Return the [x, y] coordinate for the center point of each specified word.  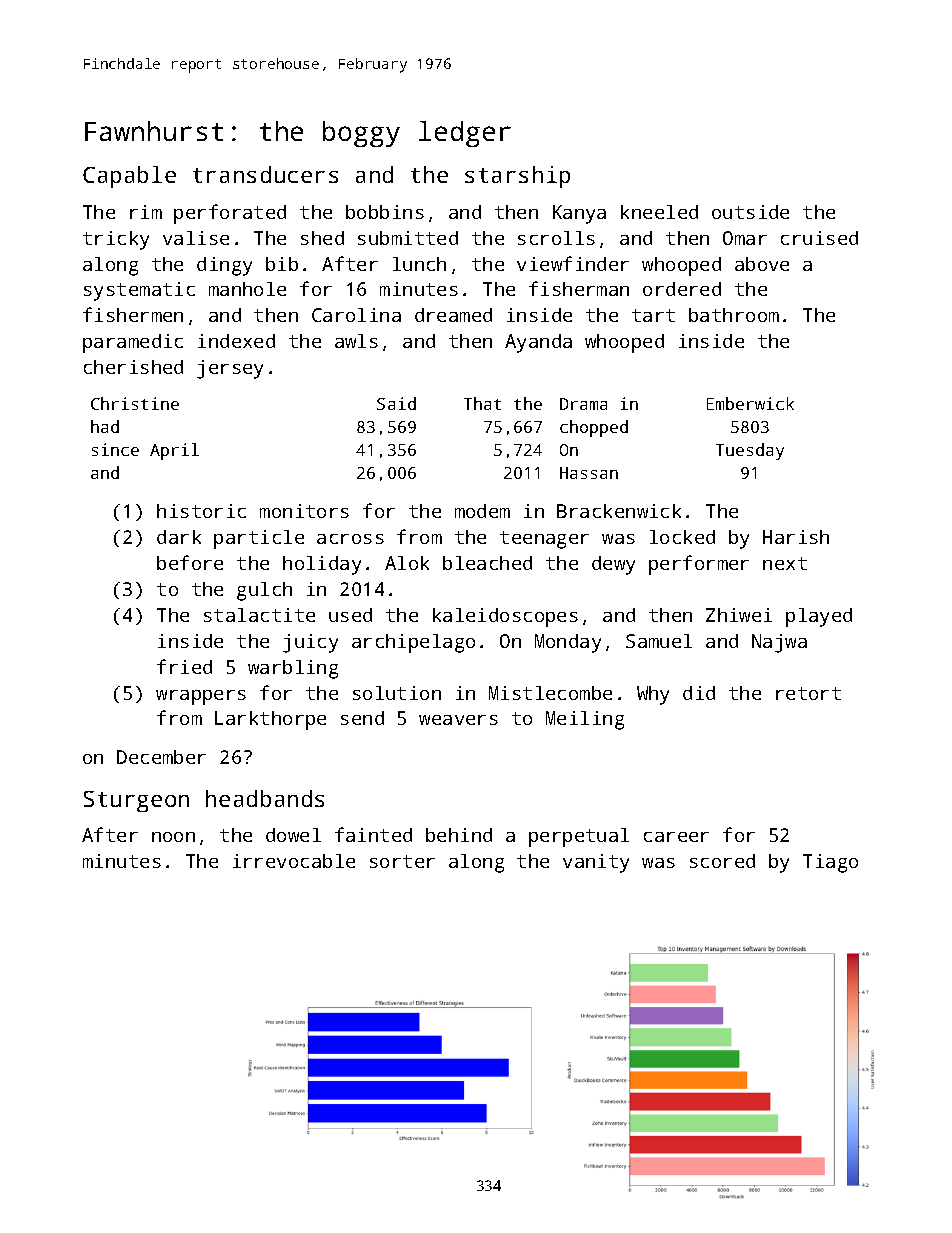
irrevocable [294, 861]
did [699, 693]
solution [397, 693]
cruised [819, 238]
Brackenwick [619, 511]
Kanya [579, 214]
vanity [596, 863]
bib [282, 264]
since [115, 449]
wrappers [201, 697]
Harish [796, 537]
